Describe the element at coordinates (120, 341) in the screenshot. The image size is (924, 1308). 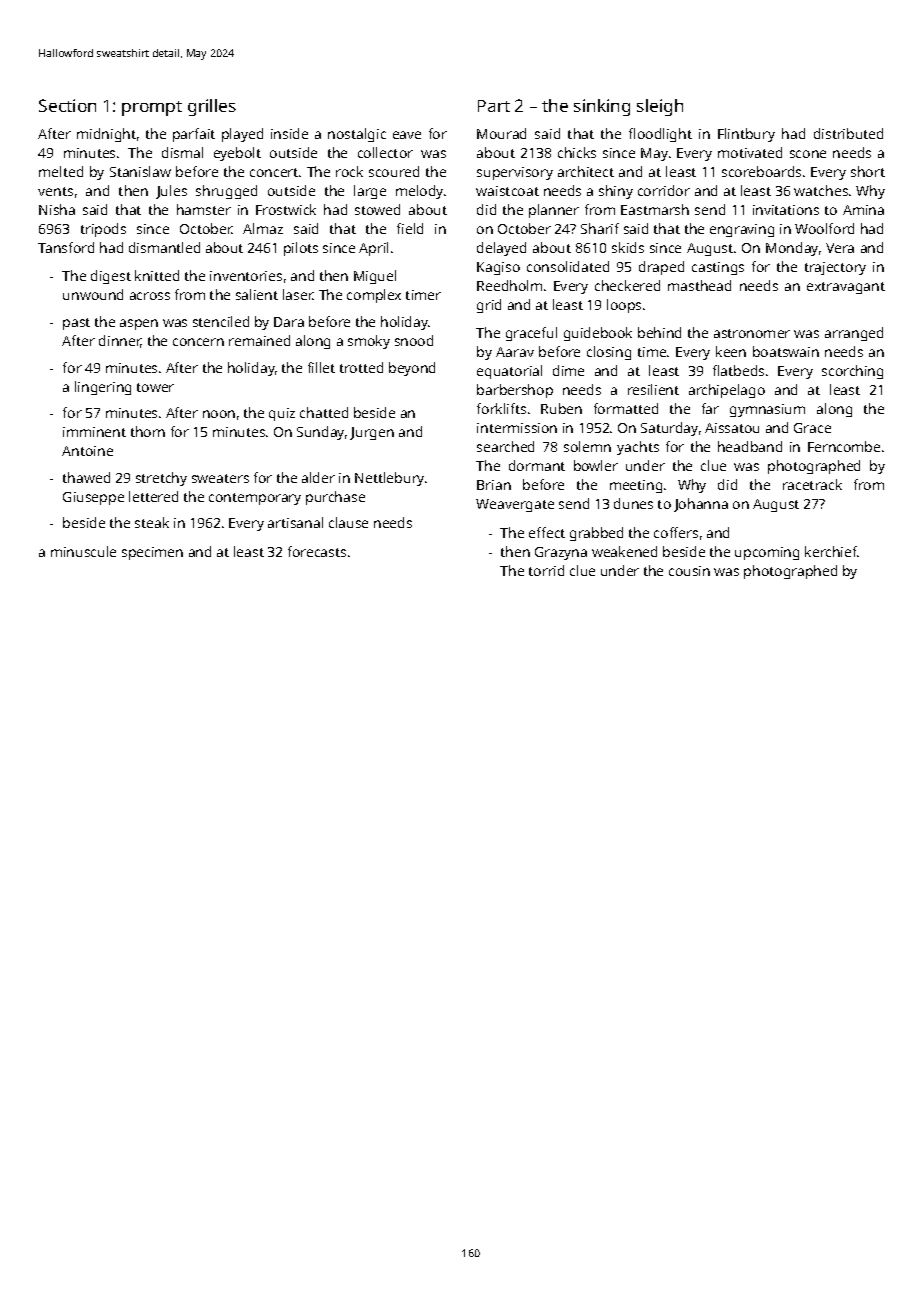
I see `dinner` at that location.
